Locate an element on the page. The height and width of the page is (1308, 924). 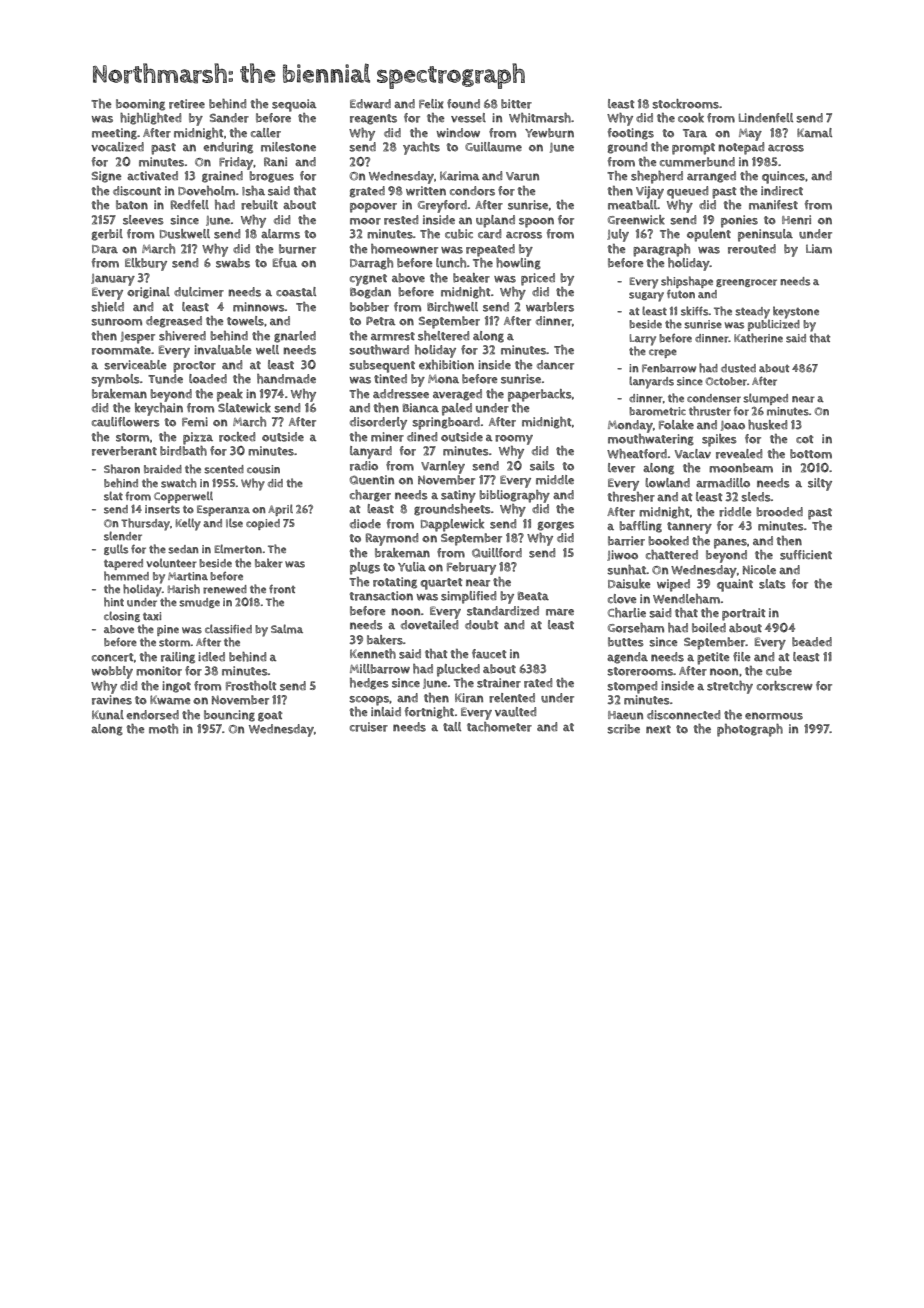
queued is located at coordinates (687, 192).
